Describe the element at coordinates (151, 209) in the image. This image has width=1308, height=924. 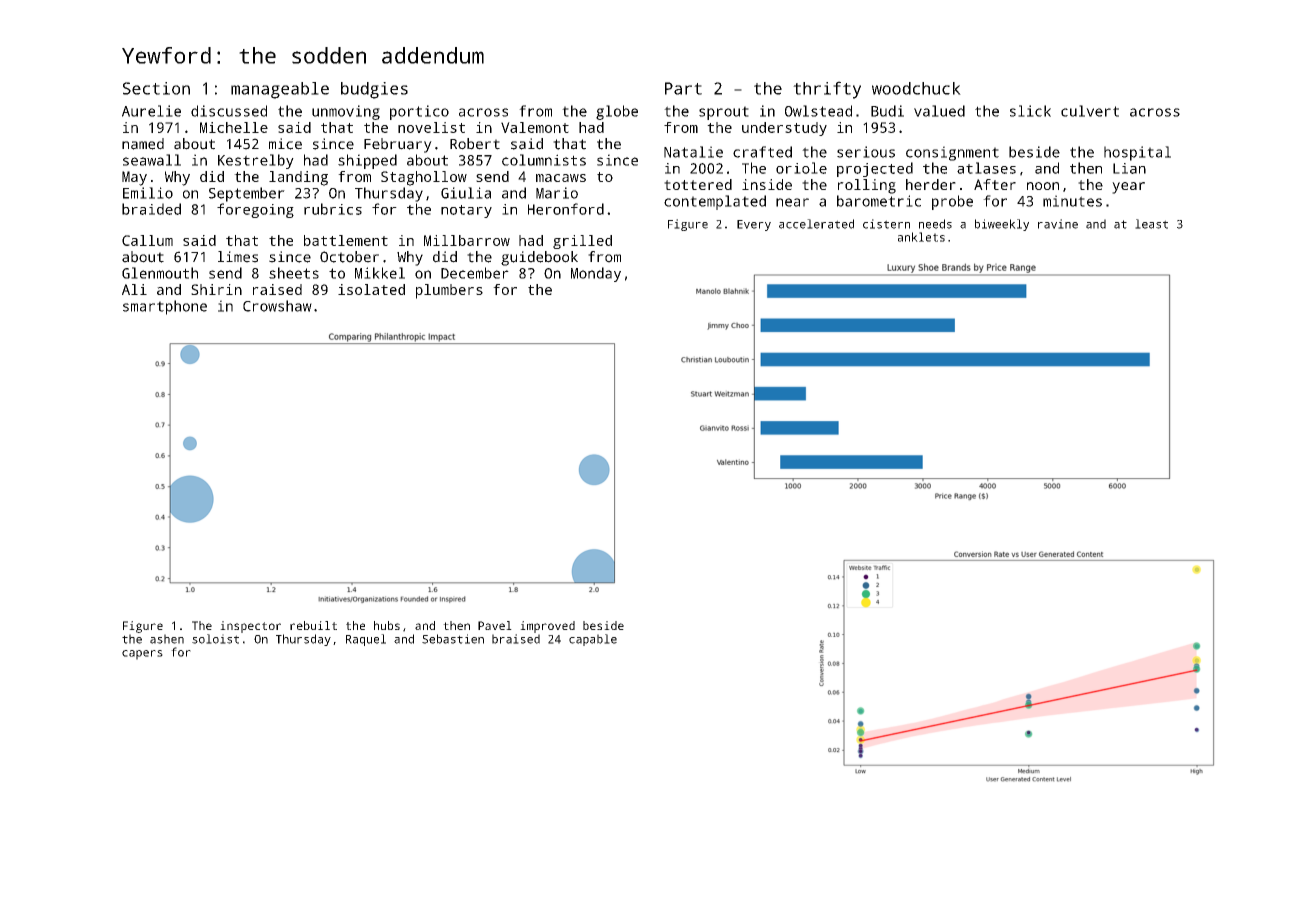
I see `braided` at that location.
